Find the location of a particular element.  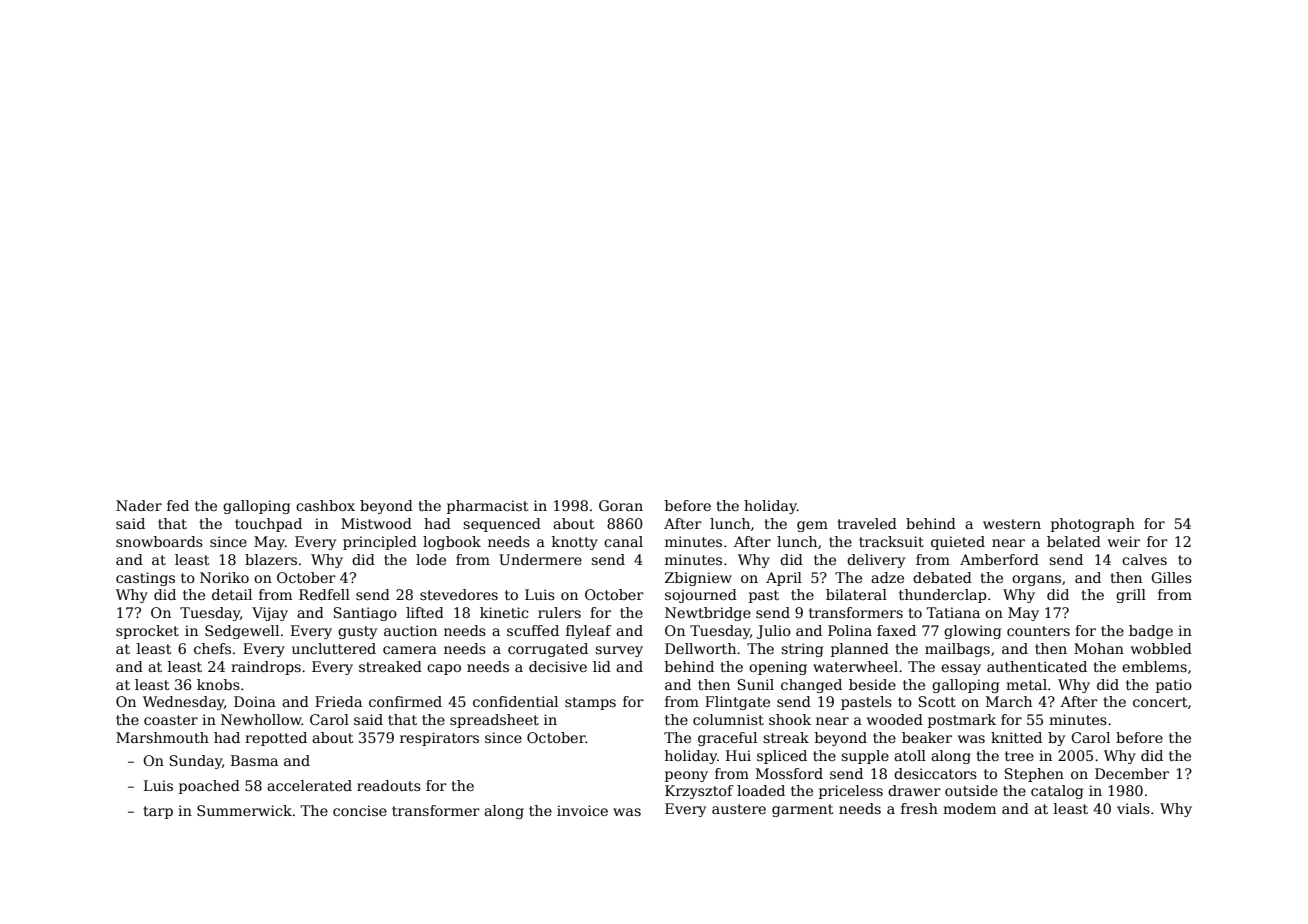

Goran is located at coordinates (621, 505).
